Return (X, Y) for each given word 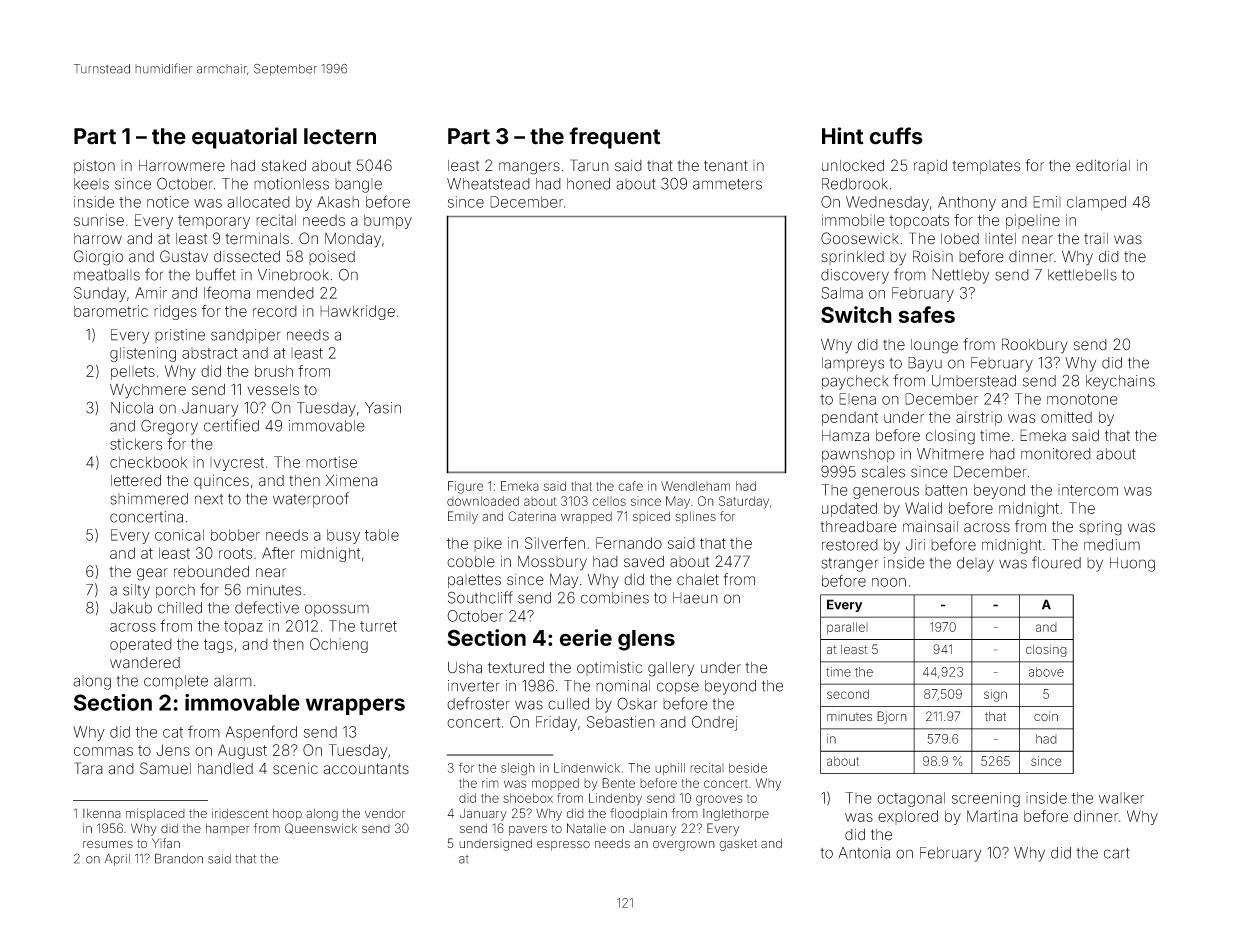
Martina (992, 816)
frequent (615, 138)
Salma (842, 293)
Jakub (131, 608)
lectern (340, 136)
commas (103, 751)
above (1046, 672)
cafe (630, 486)
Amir (151, 293)
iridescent (240, 813)
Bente (618, 783)
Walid (923, 508)
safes (927, 314)
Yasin (383, 408)
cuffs (896, 136)
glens (646, 640)
